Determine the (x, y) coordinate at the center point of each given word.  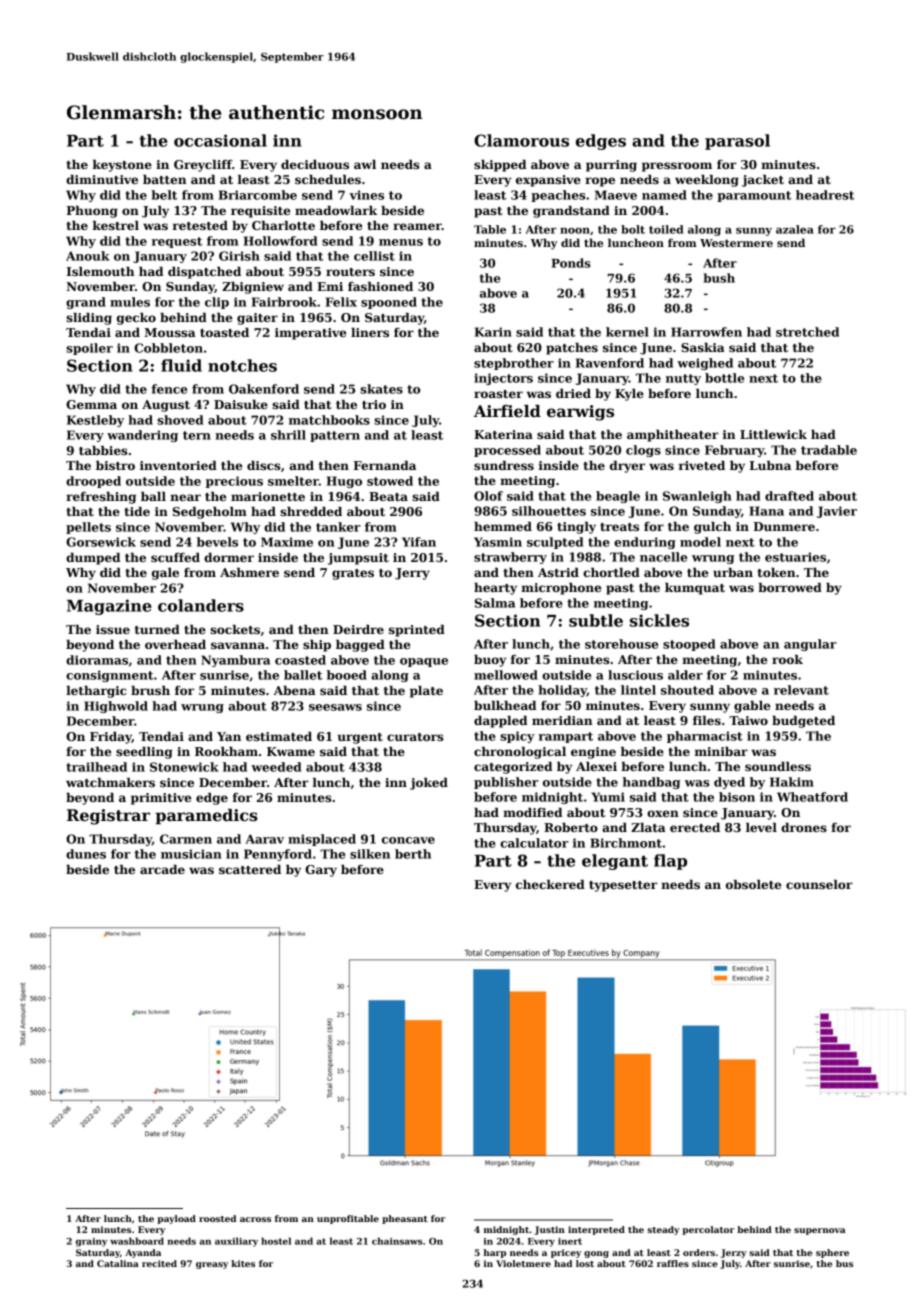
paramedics (206, 816)
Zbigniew (253, 288)
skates (381, 389)
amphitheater (673, 436)
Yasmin (498, 542)
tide (137, 511)
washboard (137, 1241)
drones (804, 827)
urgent (360, 738)
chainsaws (397, 1241)
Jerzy (734, 1253)
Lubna (770, 465)
